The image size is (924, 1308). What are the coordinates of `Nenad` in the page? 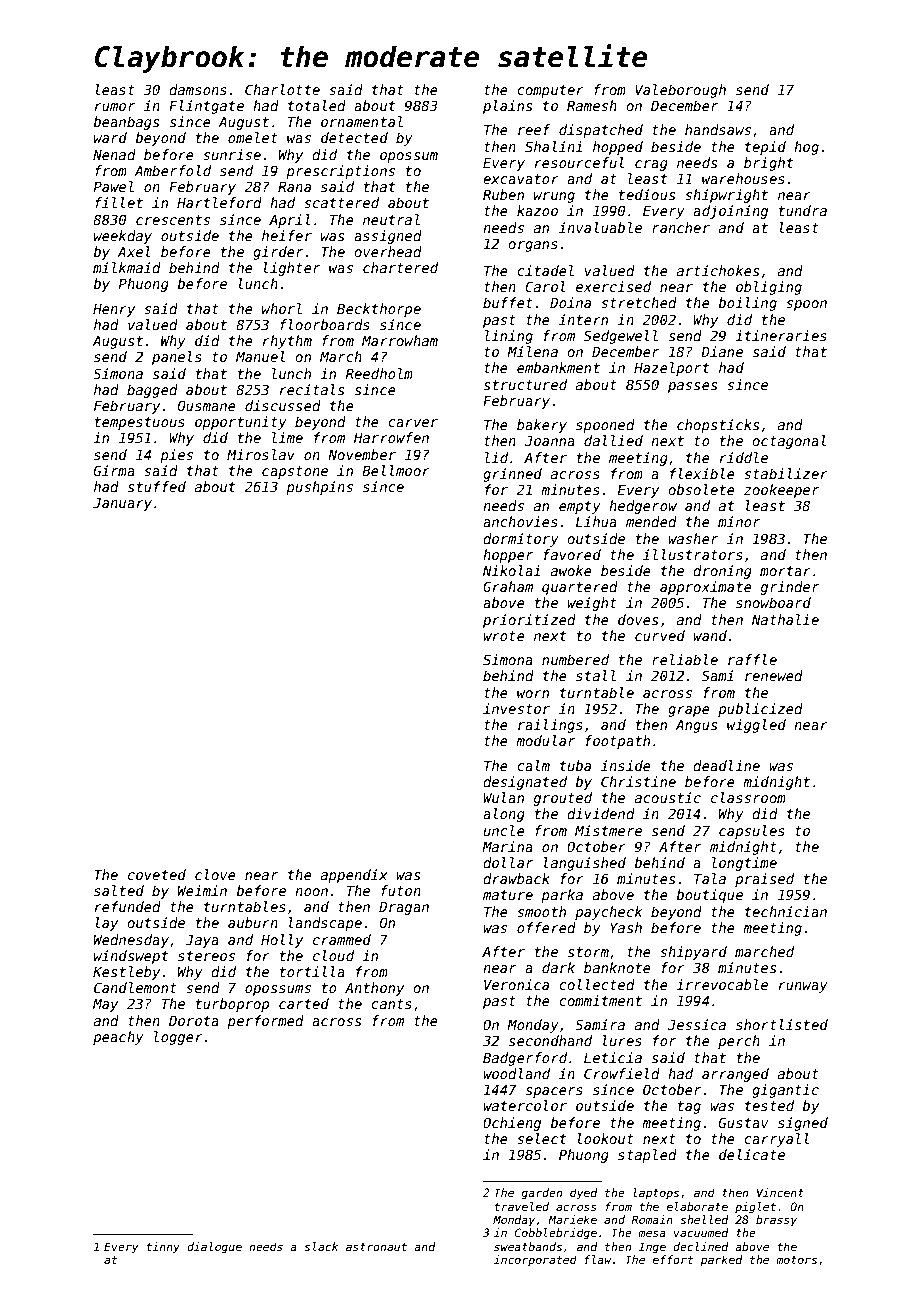 It's located at (114, 154).
